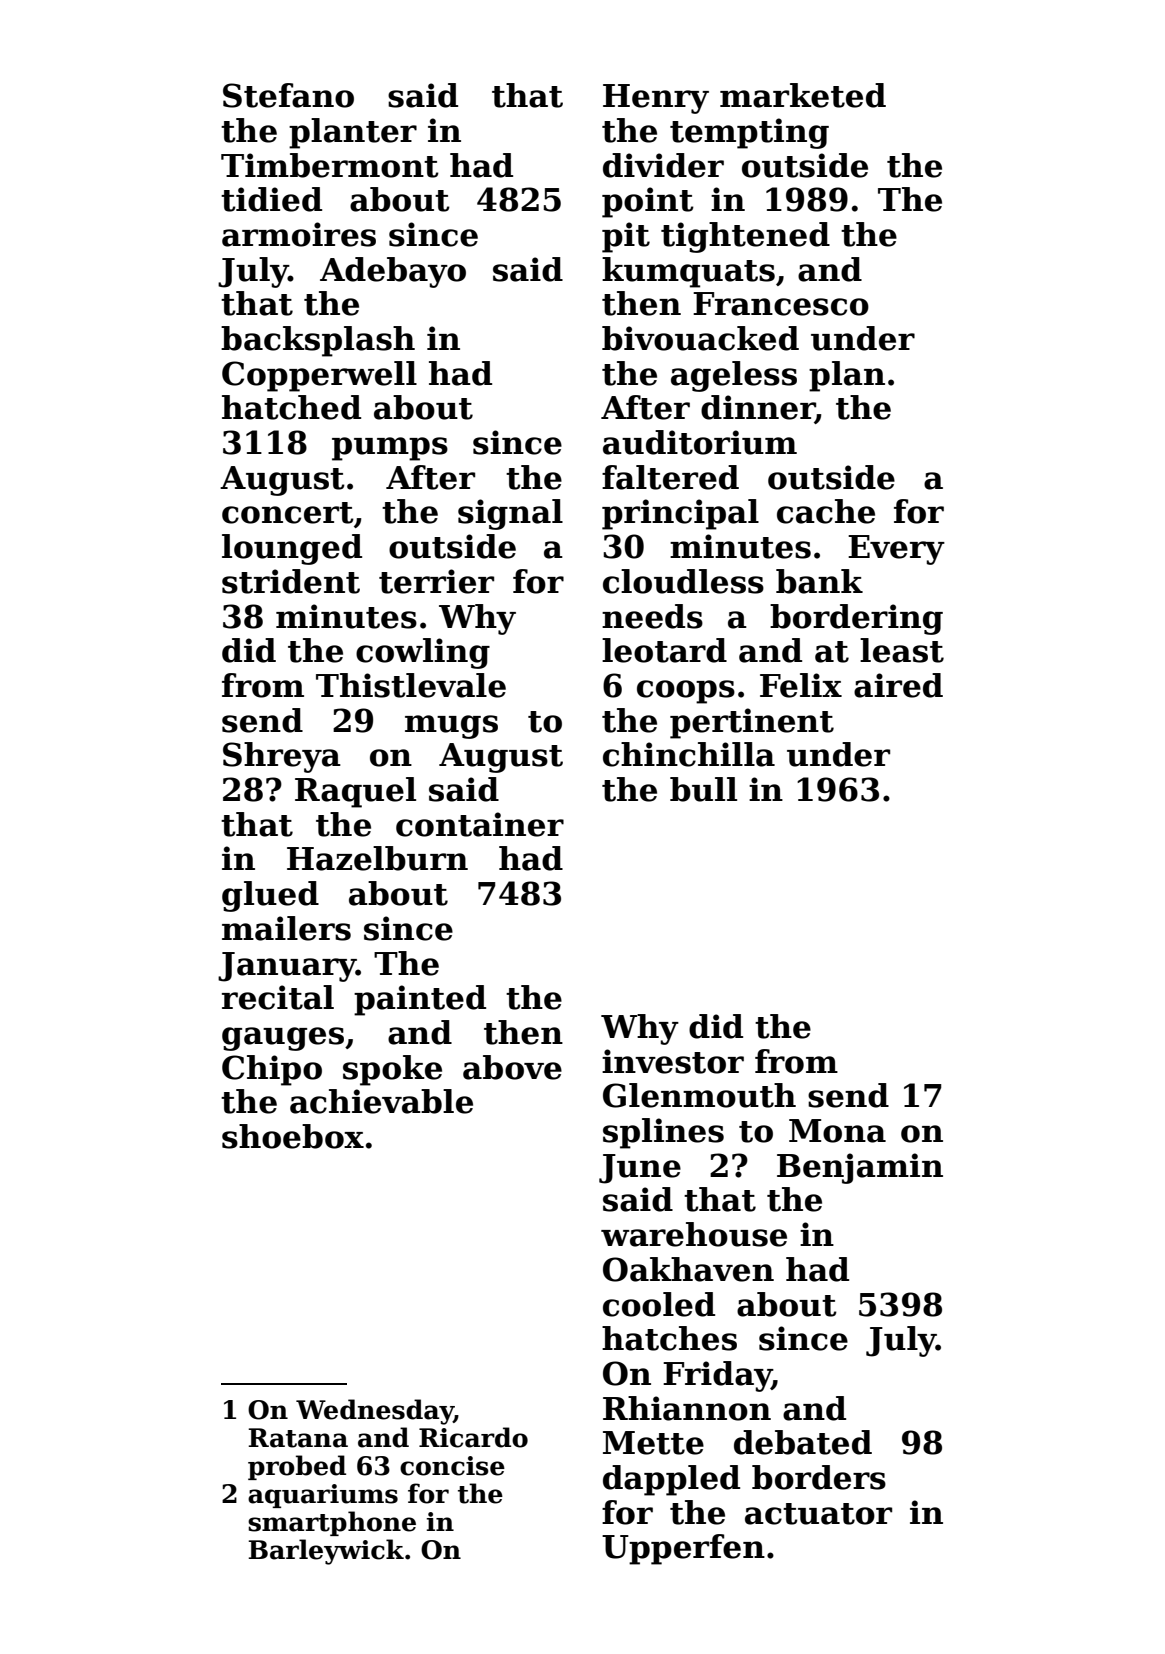 This document has height=1654, width=1165. Describe the element at coordinates (670, 477) in the document. I see `faltered` at that location.
